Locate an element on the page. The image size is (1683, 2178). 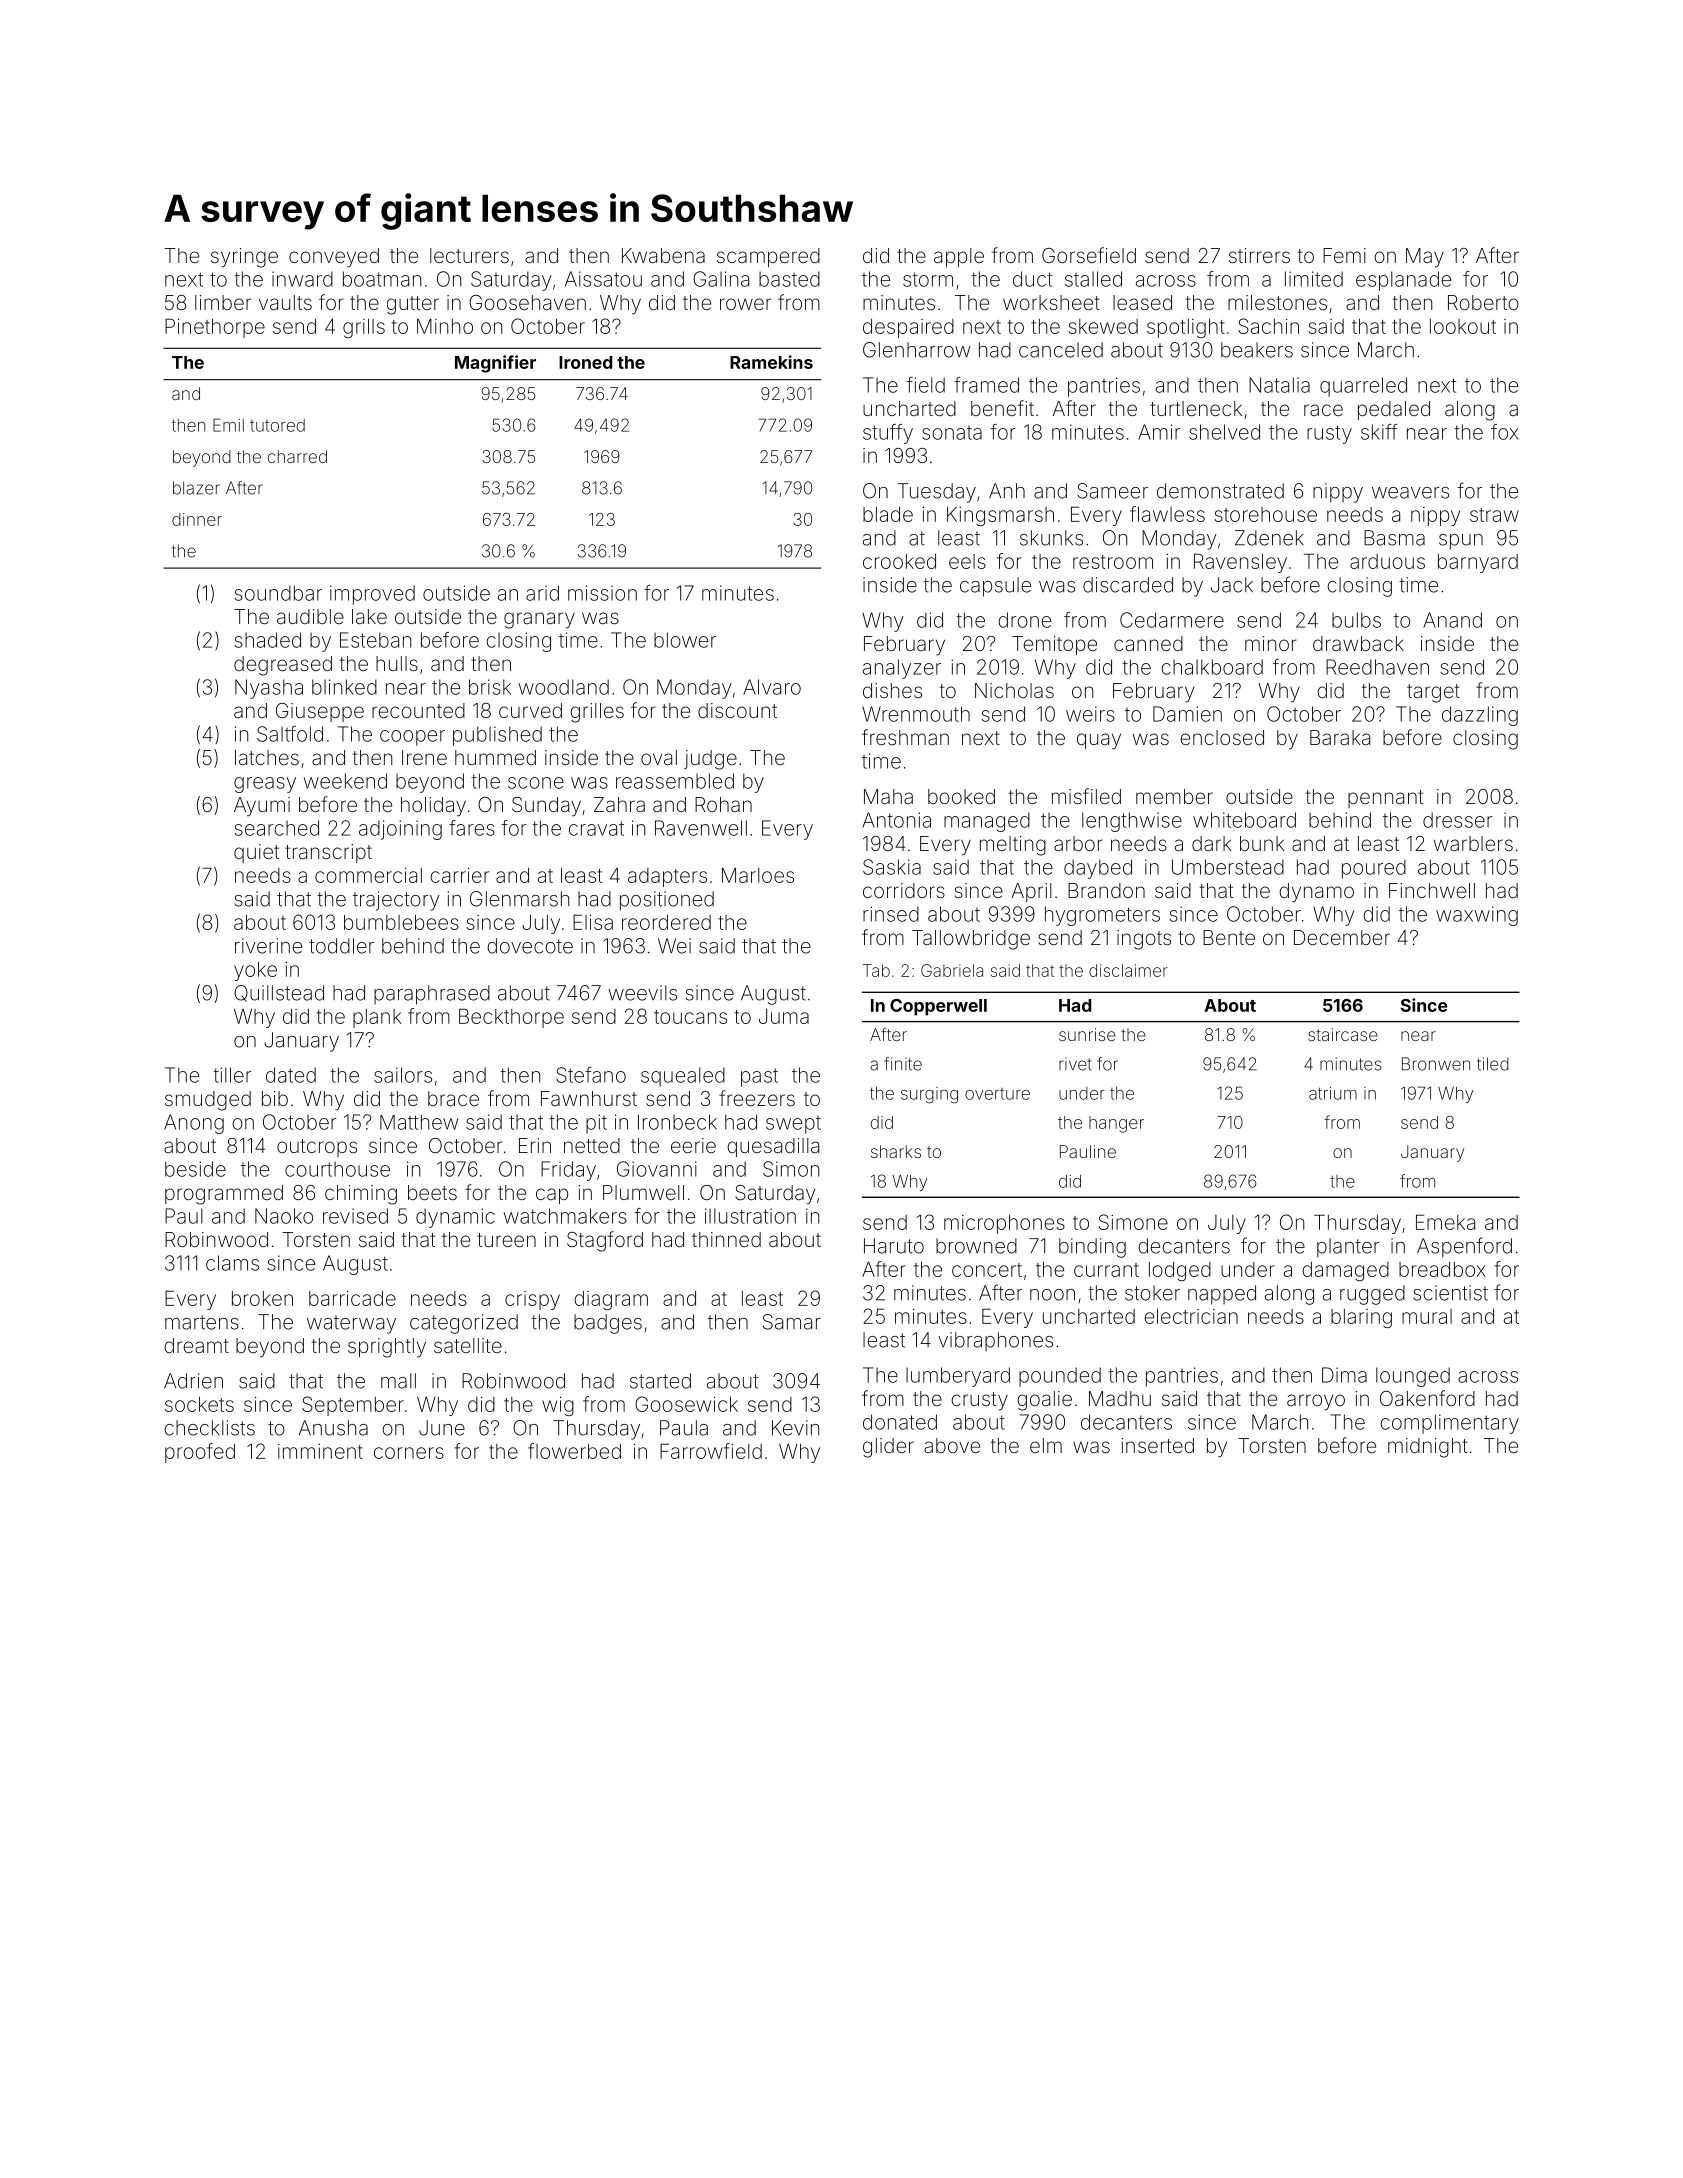
dresser is located at coordinates (1457, 820).
